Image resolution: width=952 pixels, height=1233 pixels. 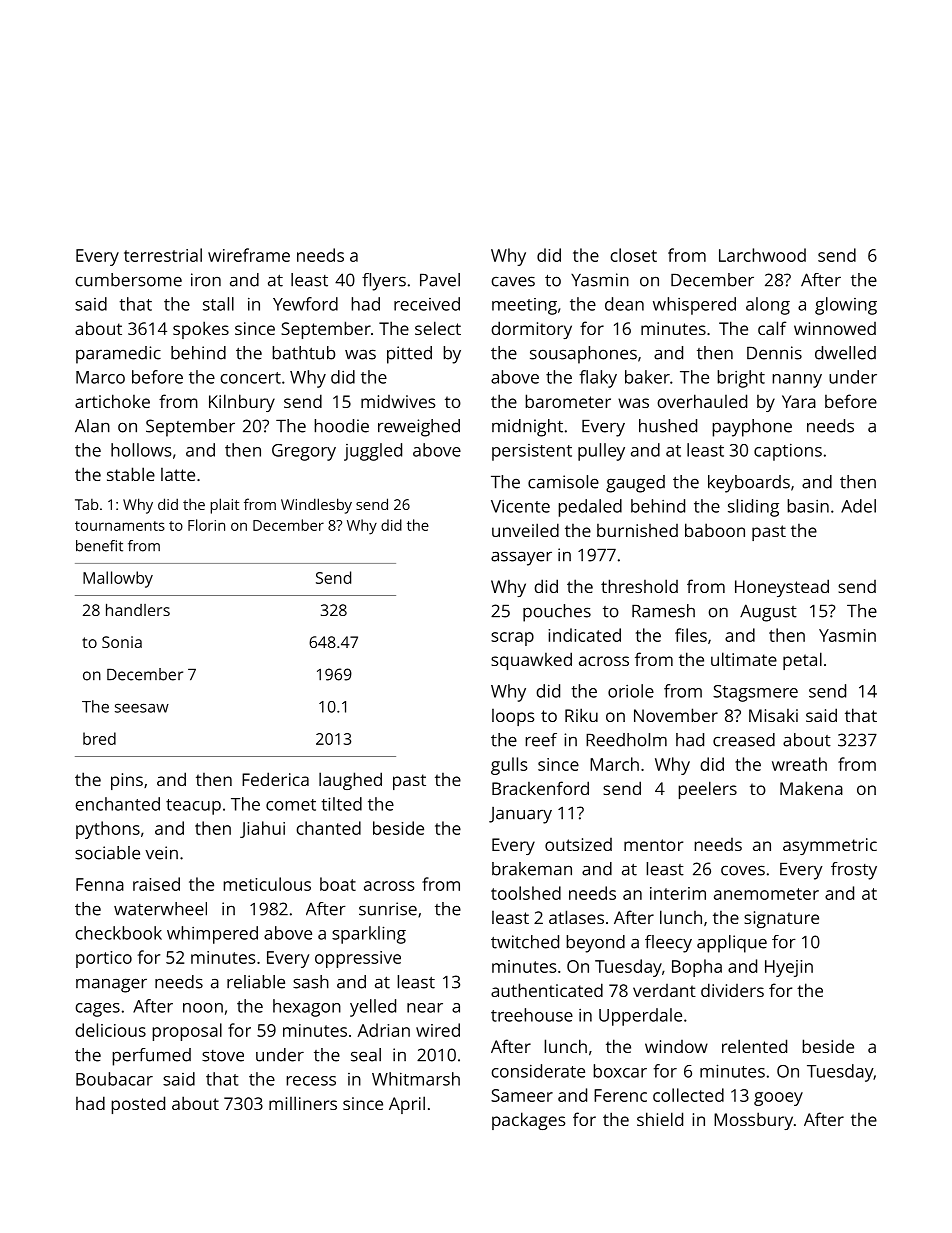 What do you see at coordinates (529, 1121) in the document?
I see `packages` at bounding box center [529, 1121].
